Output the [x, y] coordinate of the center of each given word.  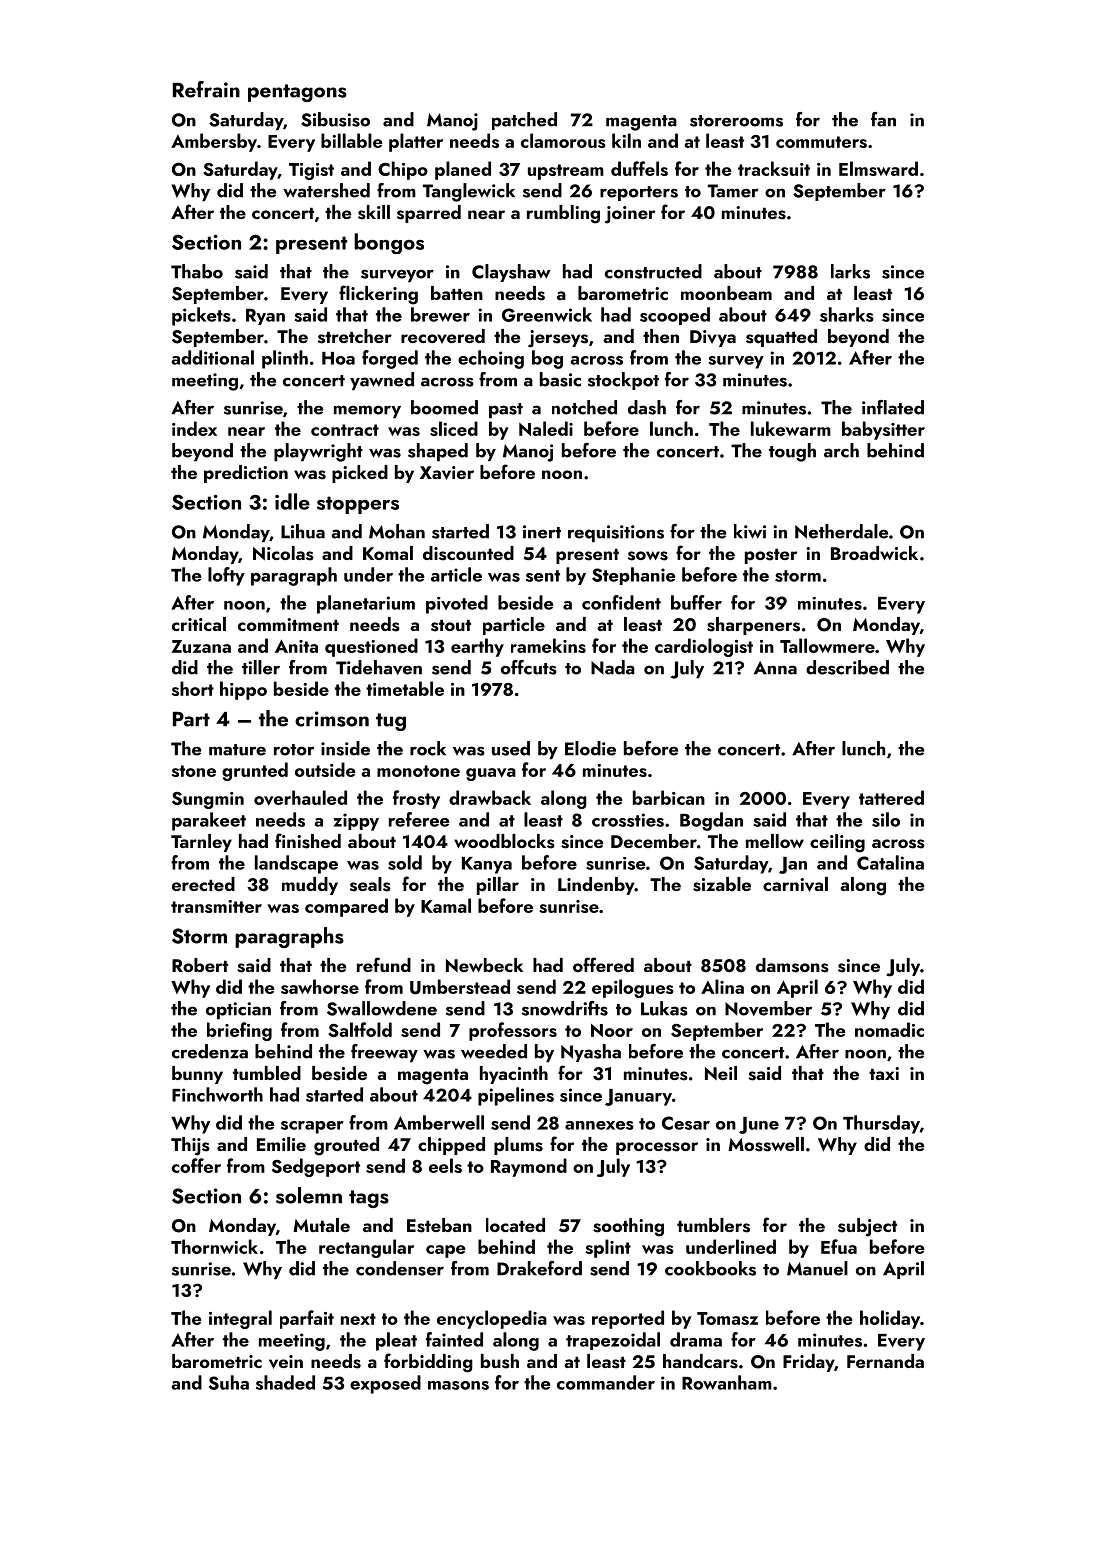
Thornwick [214, 1246]
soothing [628, 1227]
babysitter [883, 430]
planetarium [366, 604]
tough [792, 452]
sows [648, 556]
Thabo [197, 271]
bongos [389, 243]
